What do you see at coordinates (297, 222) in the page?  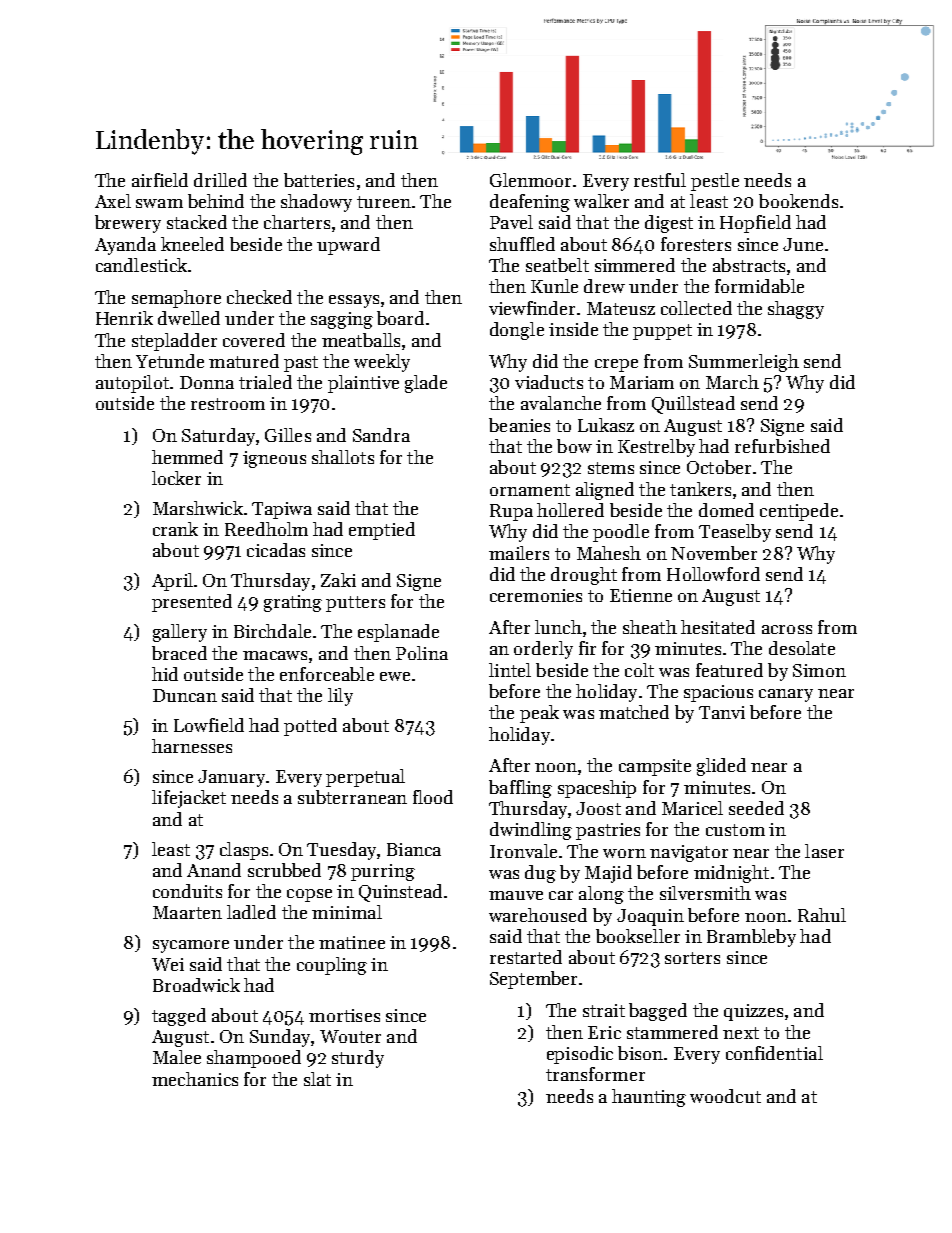 I see `charters` at bounding box center [297, 222].
